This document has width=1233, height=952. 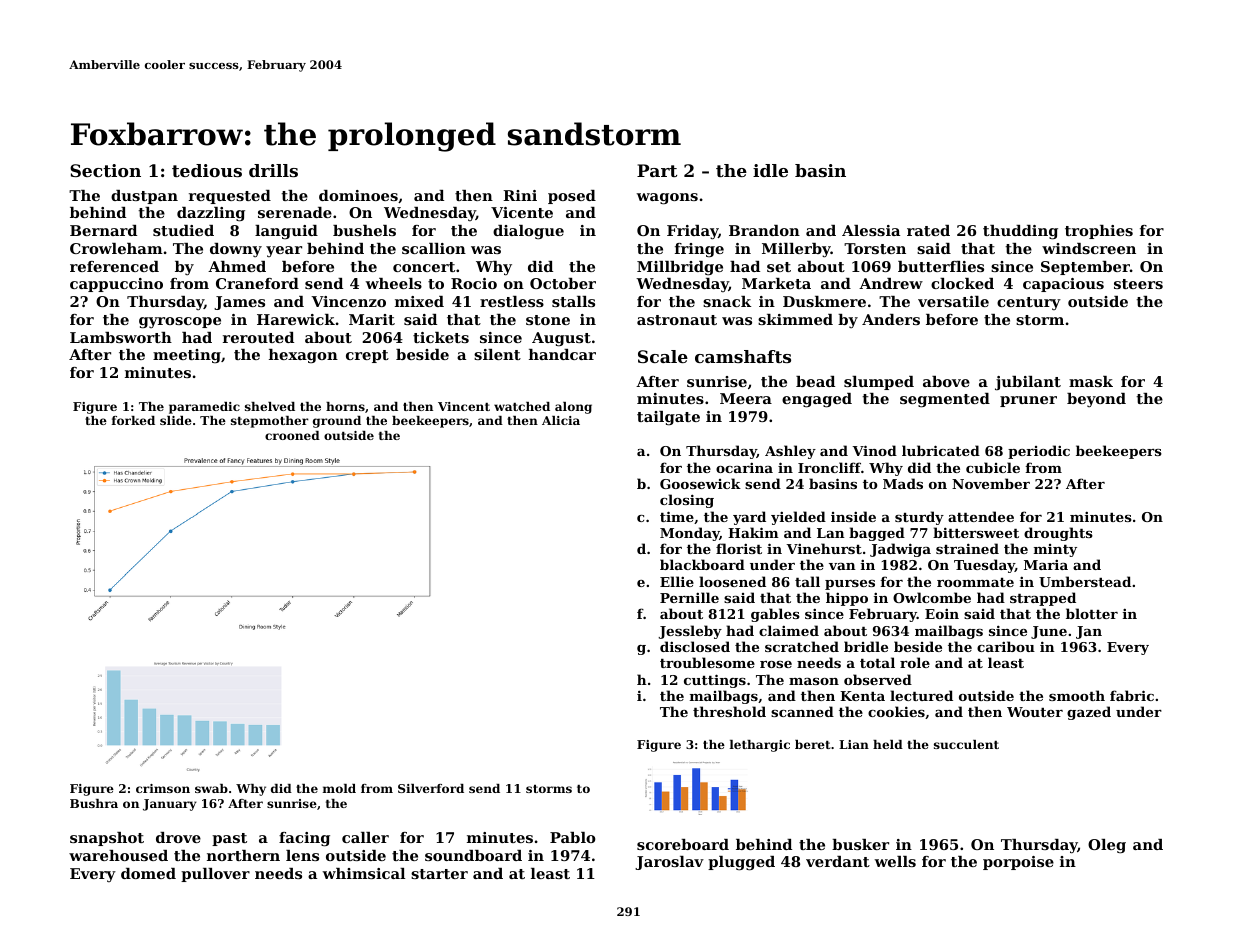 I want to click on dominoes, so click(x=358, y=195).
